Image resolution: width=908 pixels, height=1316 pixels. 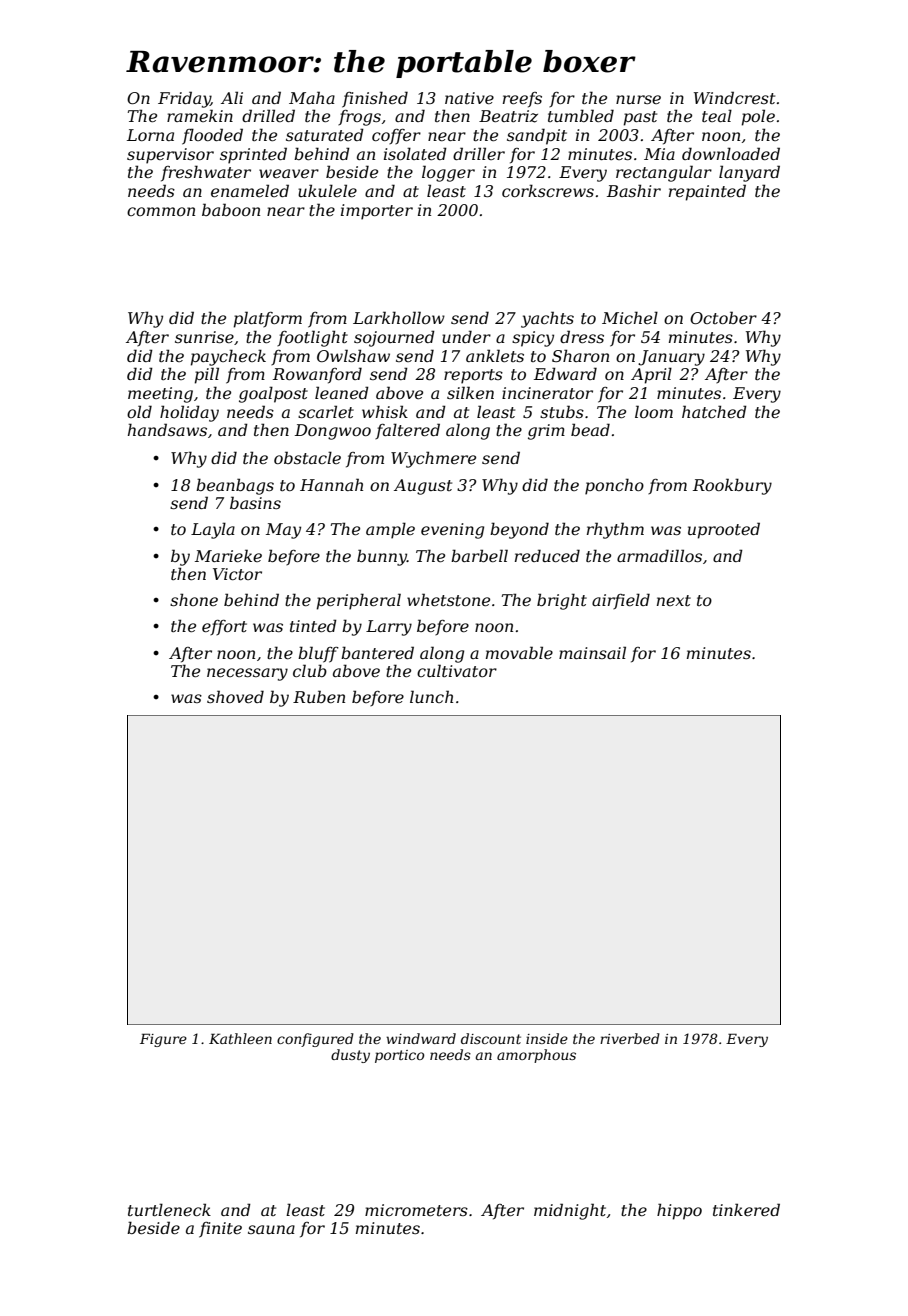 I want to click on logger, so click(x=448, y=173).
